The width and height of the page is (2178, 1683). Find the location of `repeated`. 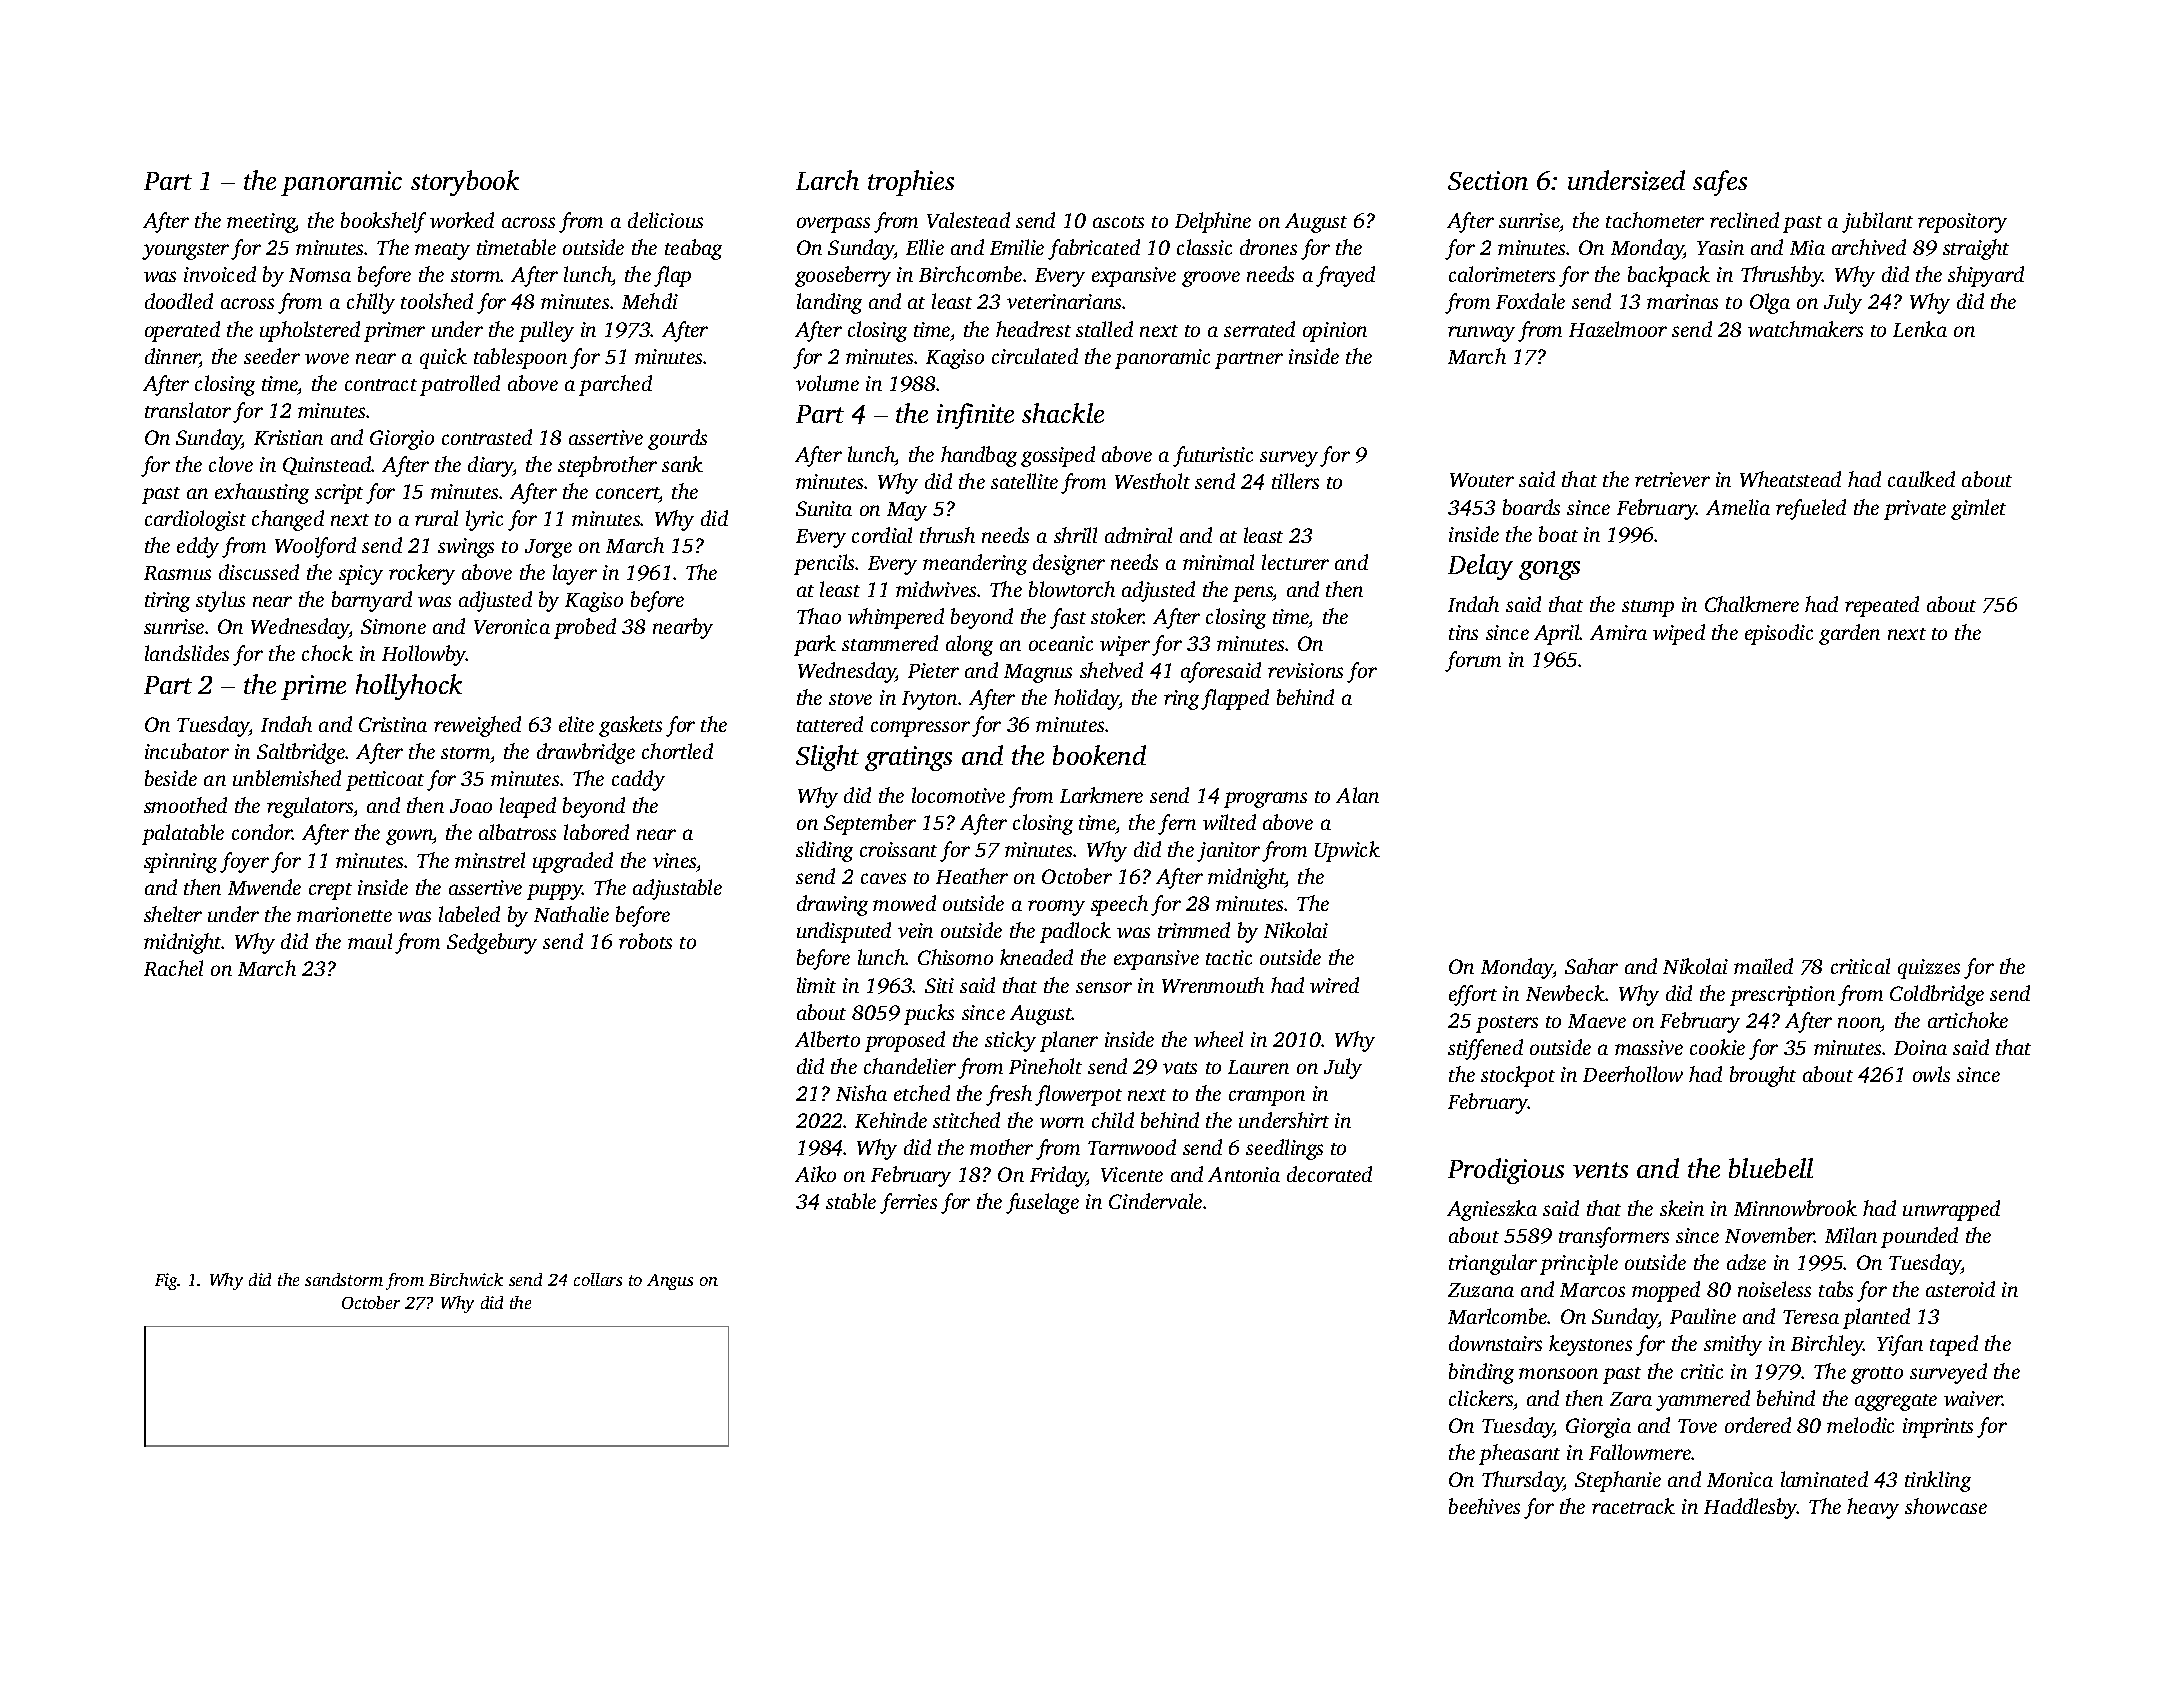

repeated is located at coordinates (1882, 606).
